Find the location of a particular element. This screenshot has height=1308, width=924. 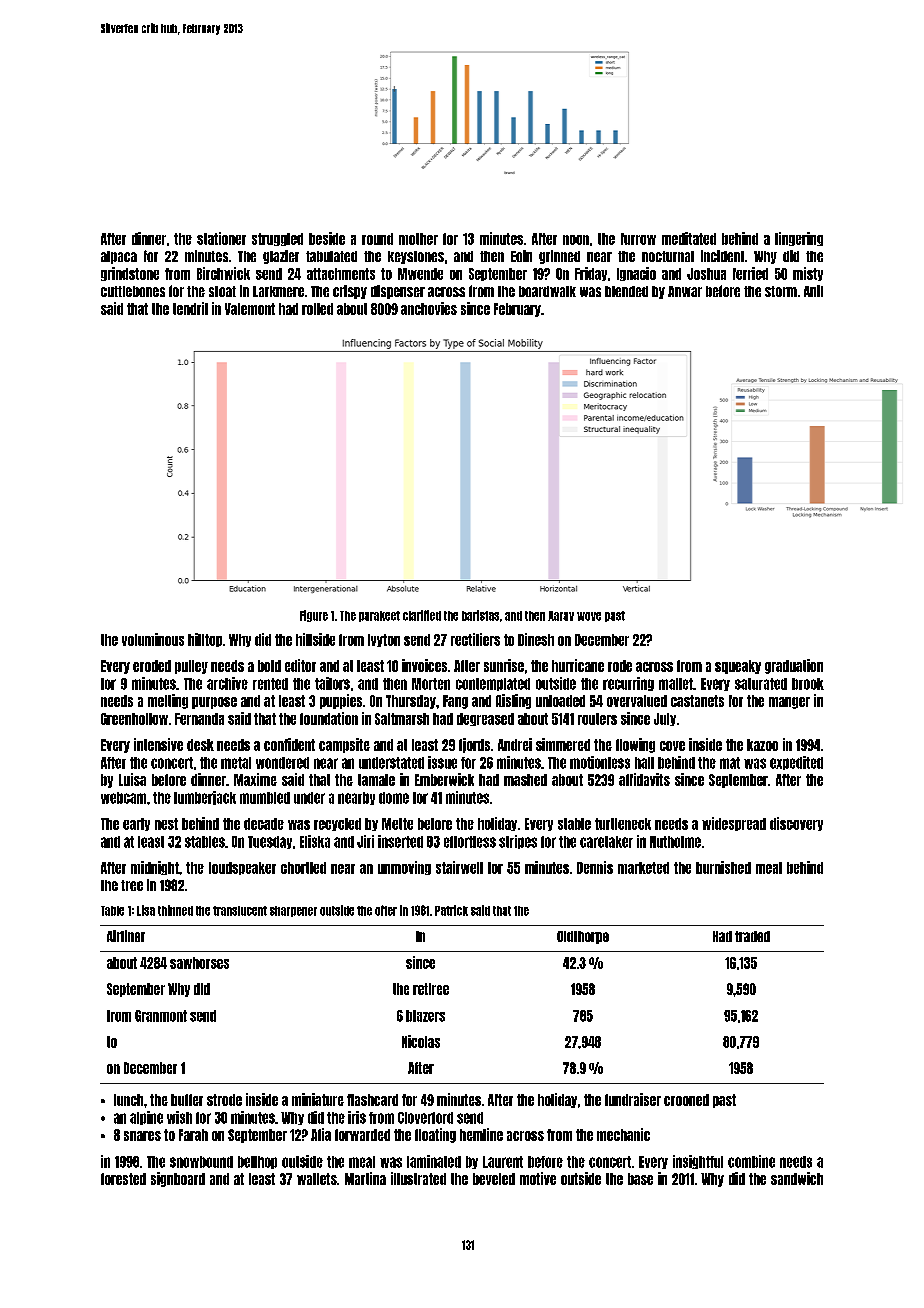

signboard is located at coordinates (178, 1179).
